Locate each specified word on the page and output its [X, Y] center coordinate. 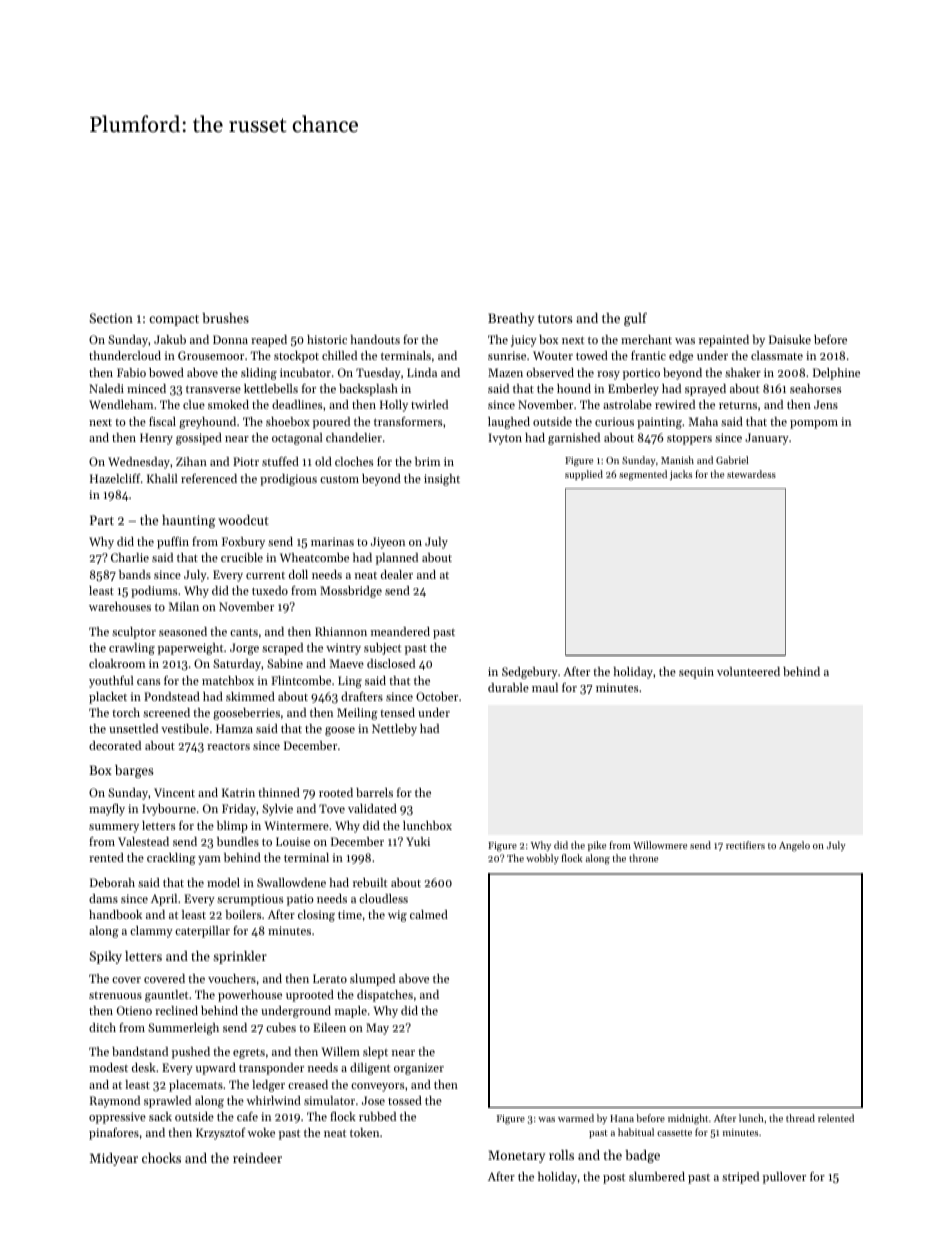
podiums [154, 592]
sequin [696, 673]
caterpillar [202, 932]
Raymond [115, 1102]
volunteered [748, 671]
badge [642, 1156]
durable [508, 687]
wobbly [542, 859]
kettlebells [271, 388]
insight [442, 480]
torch [126, 712]
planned [397, 559]
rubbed [377, 1116]
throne [643, 858]
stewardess [751, 474]
